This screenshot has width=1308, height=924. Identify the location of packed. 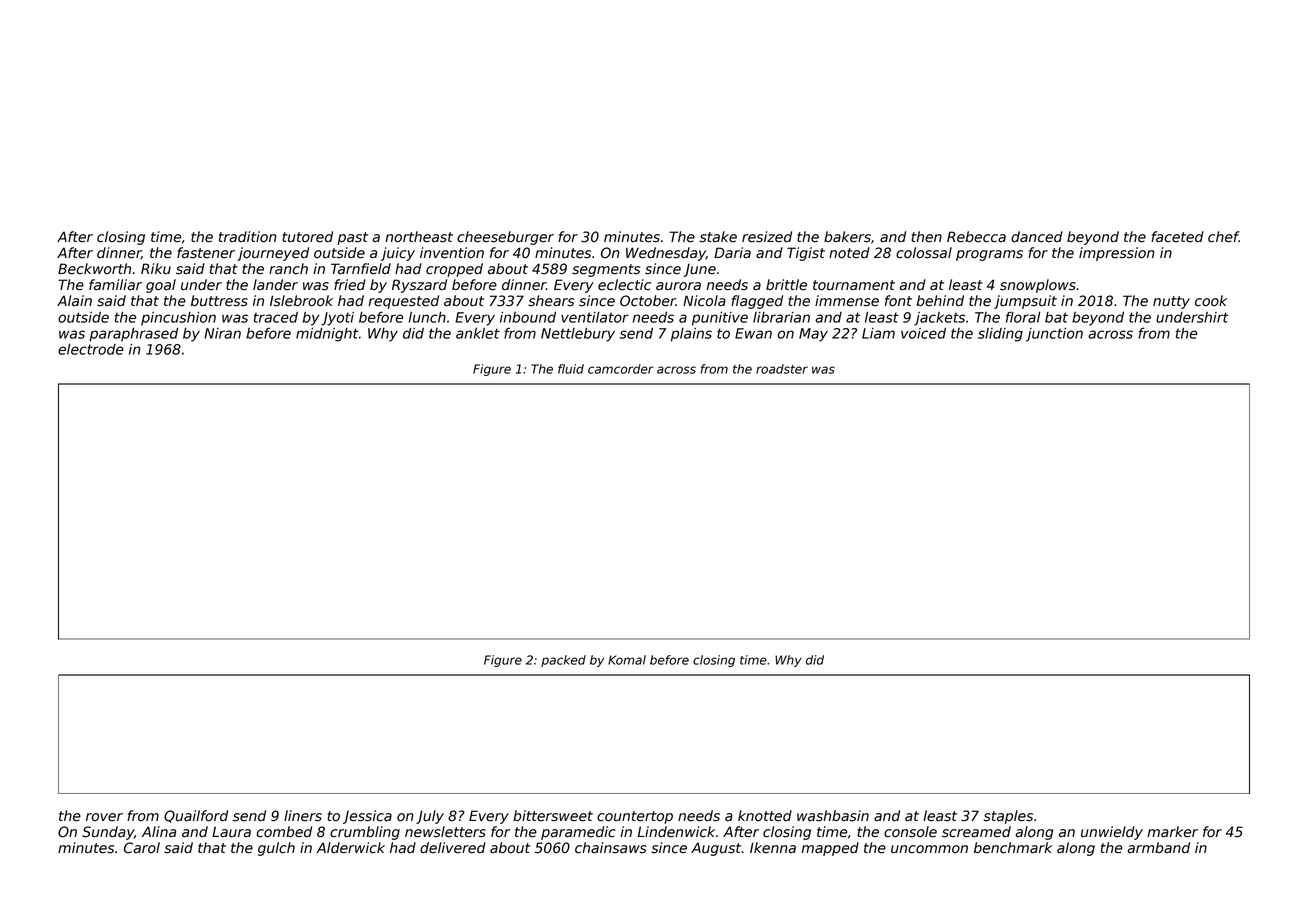
(563, 661).
